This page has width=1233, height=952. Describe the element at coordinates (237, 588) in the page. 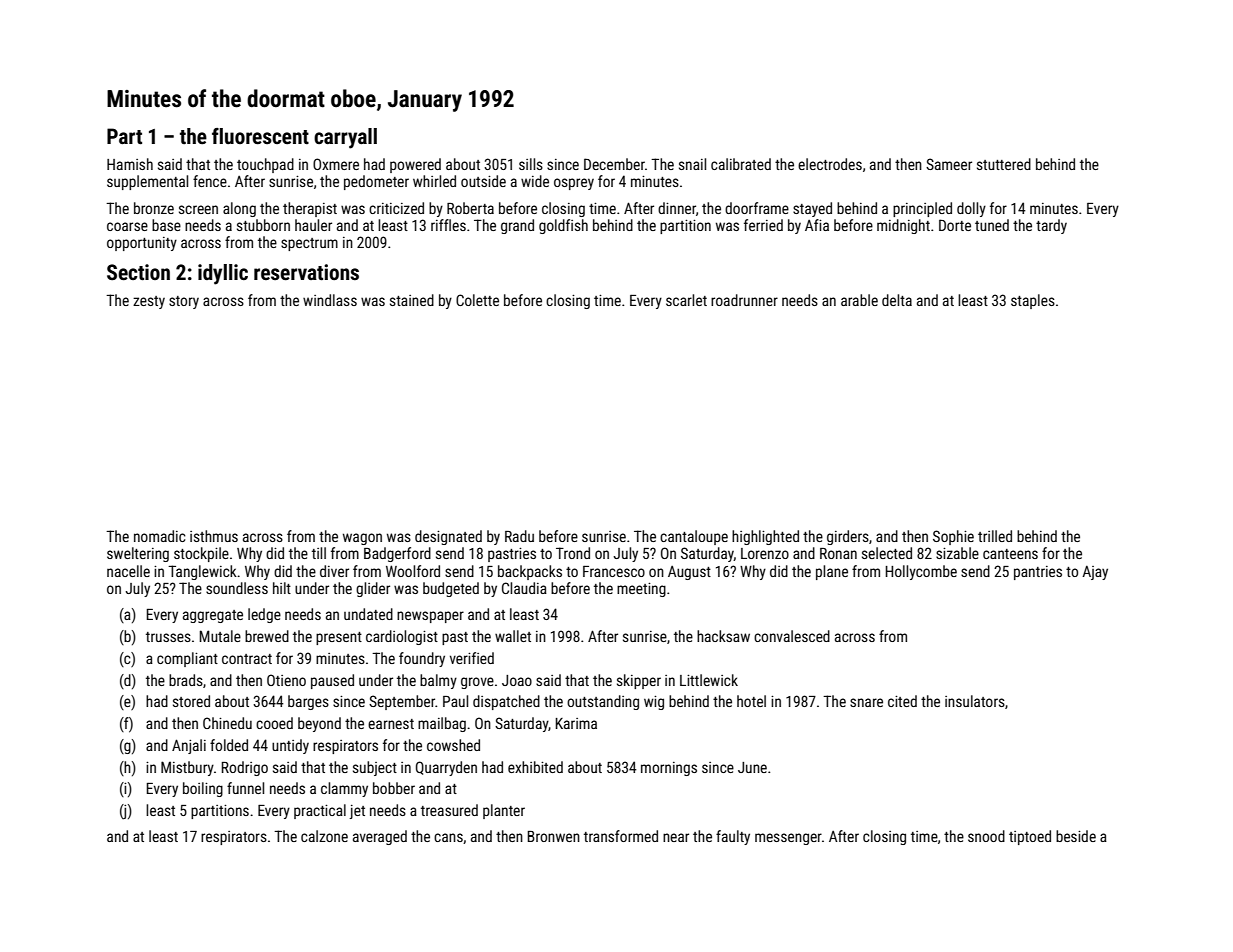

I see `soundless` at that location.
